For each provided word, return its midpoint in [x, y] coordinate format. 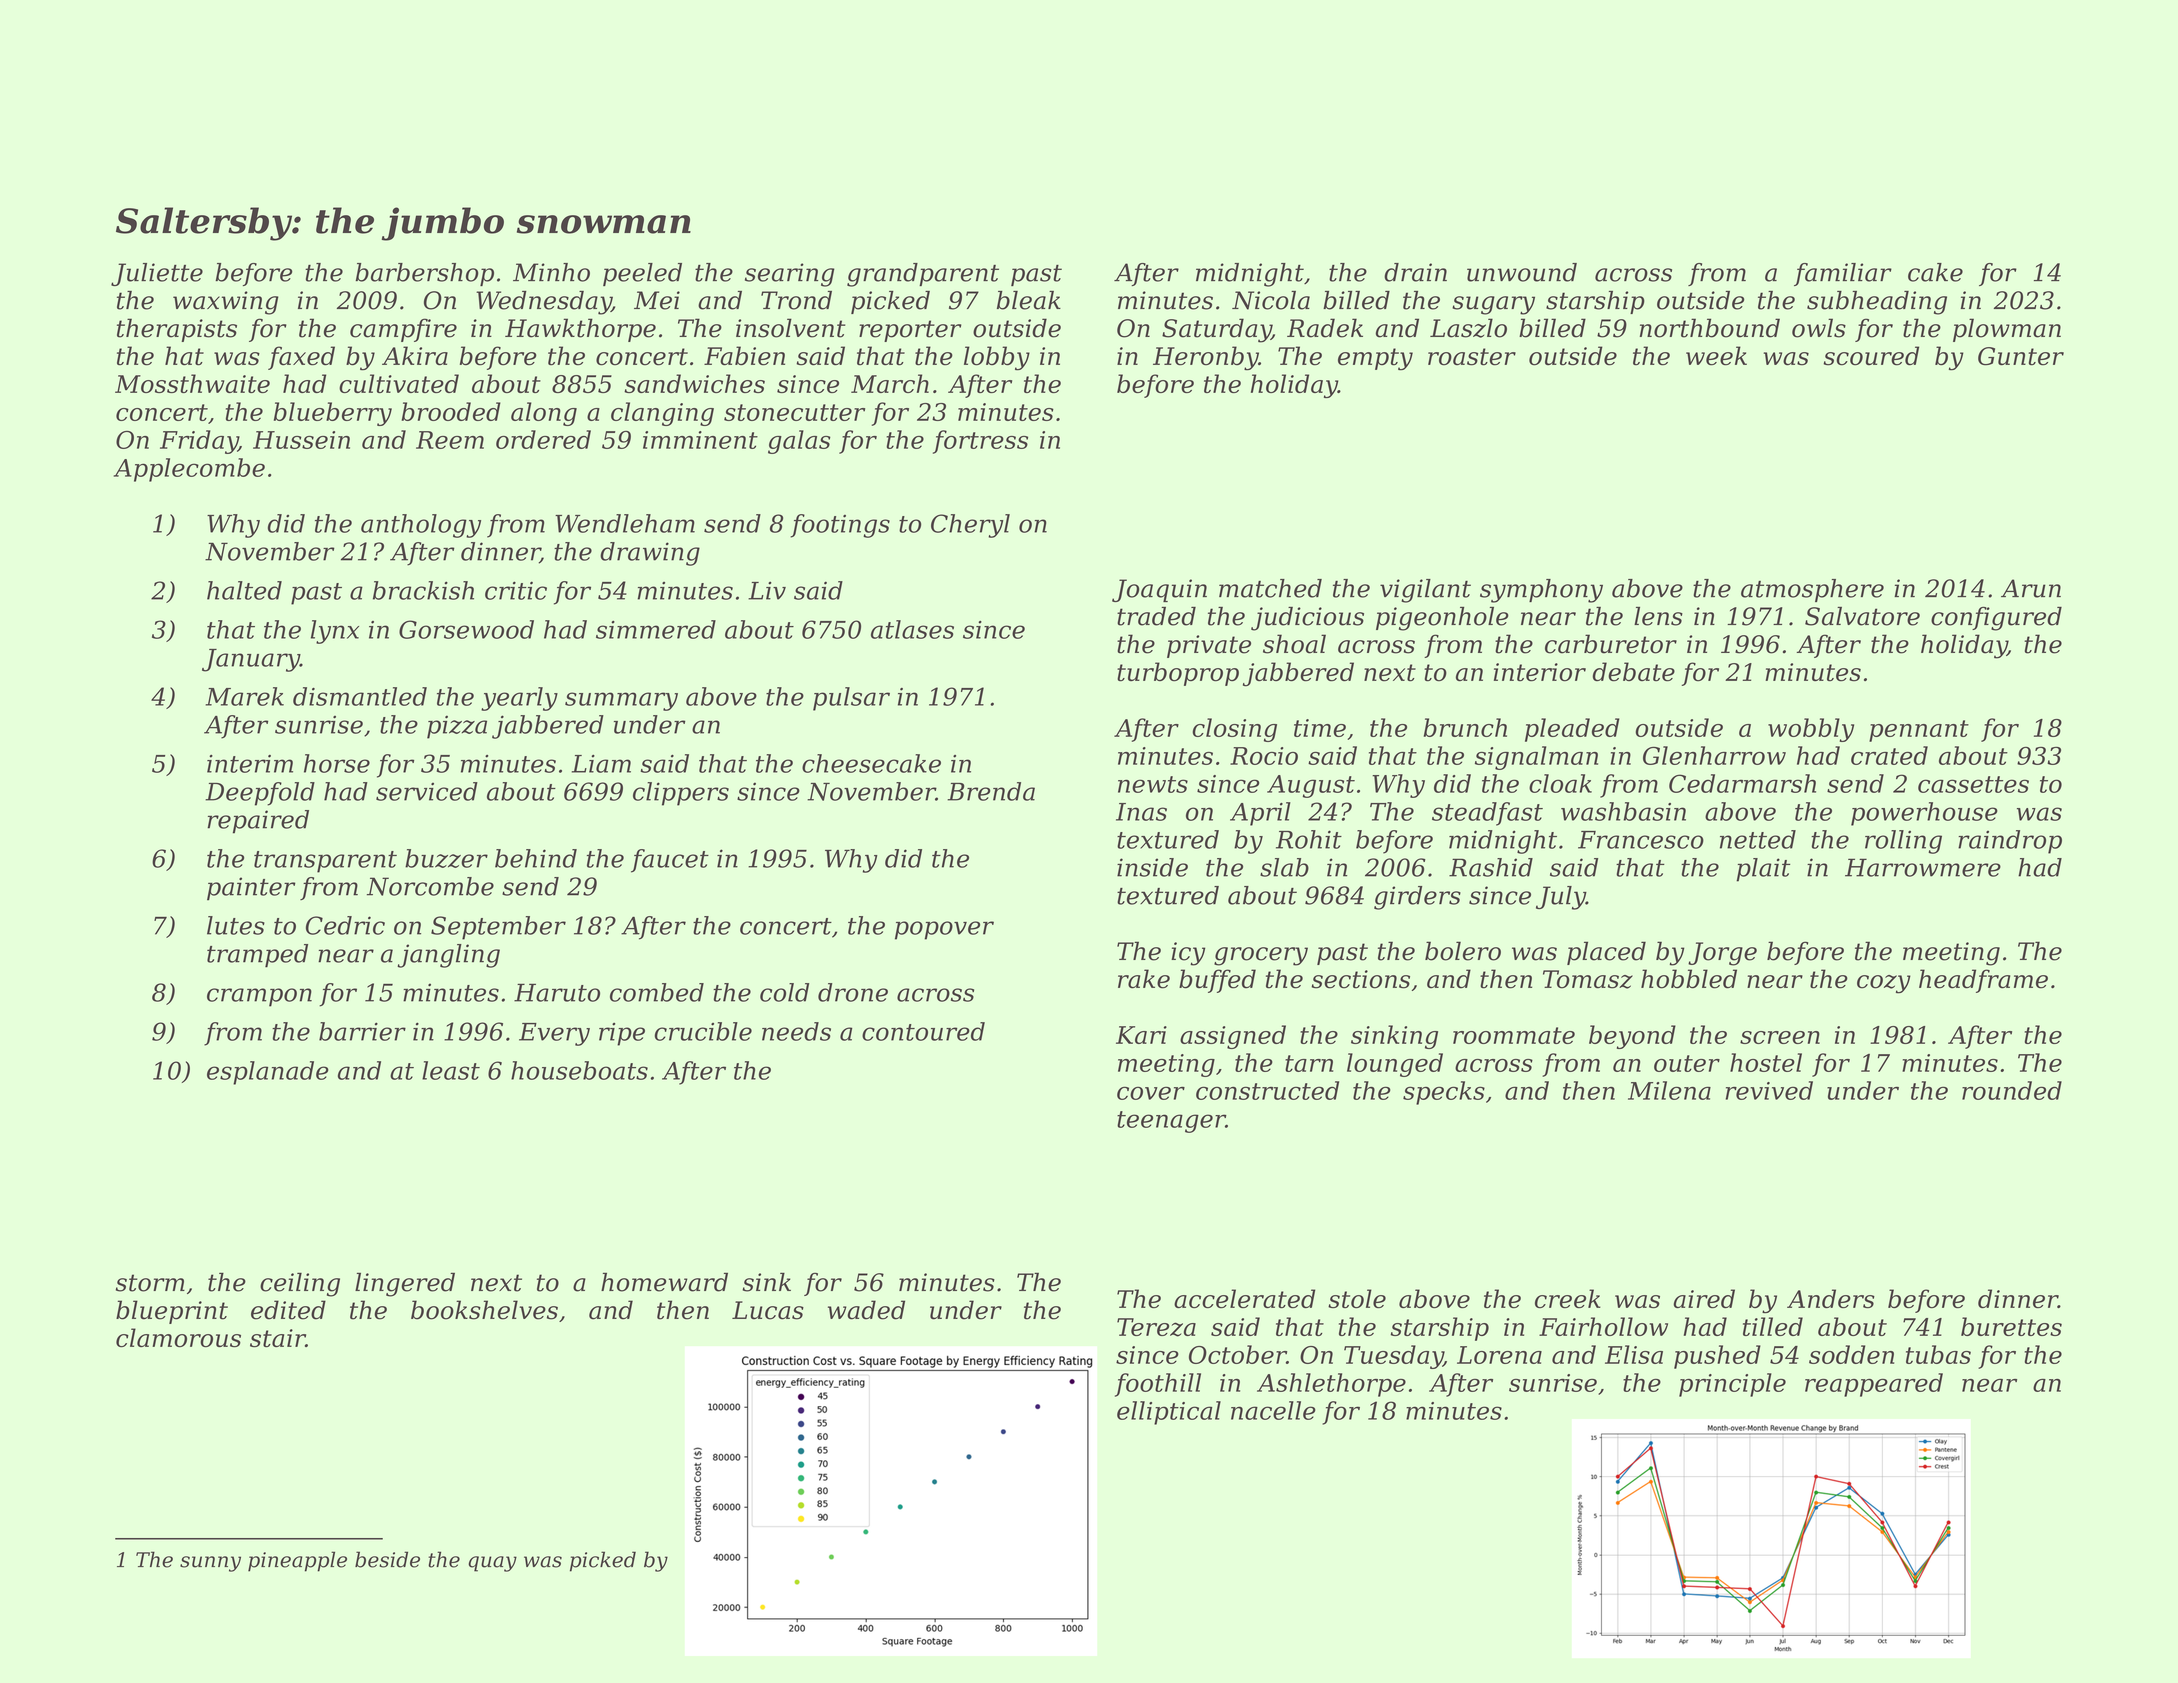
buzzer [446, 858]
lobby [997, 358]
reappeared [1874, 1385]
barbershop [424, 274]
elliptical [1169, 1413]
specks [1444, 1093]
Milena [1669, 1090]
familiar [1843, 274]
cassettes [1973, 784]
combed [657, 992]
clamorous [178, 1338]
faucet [670, 861]
